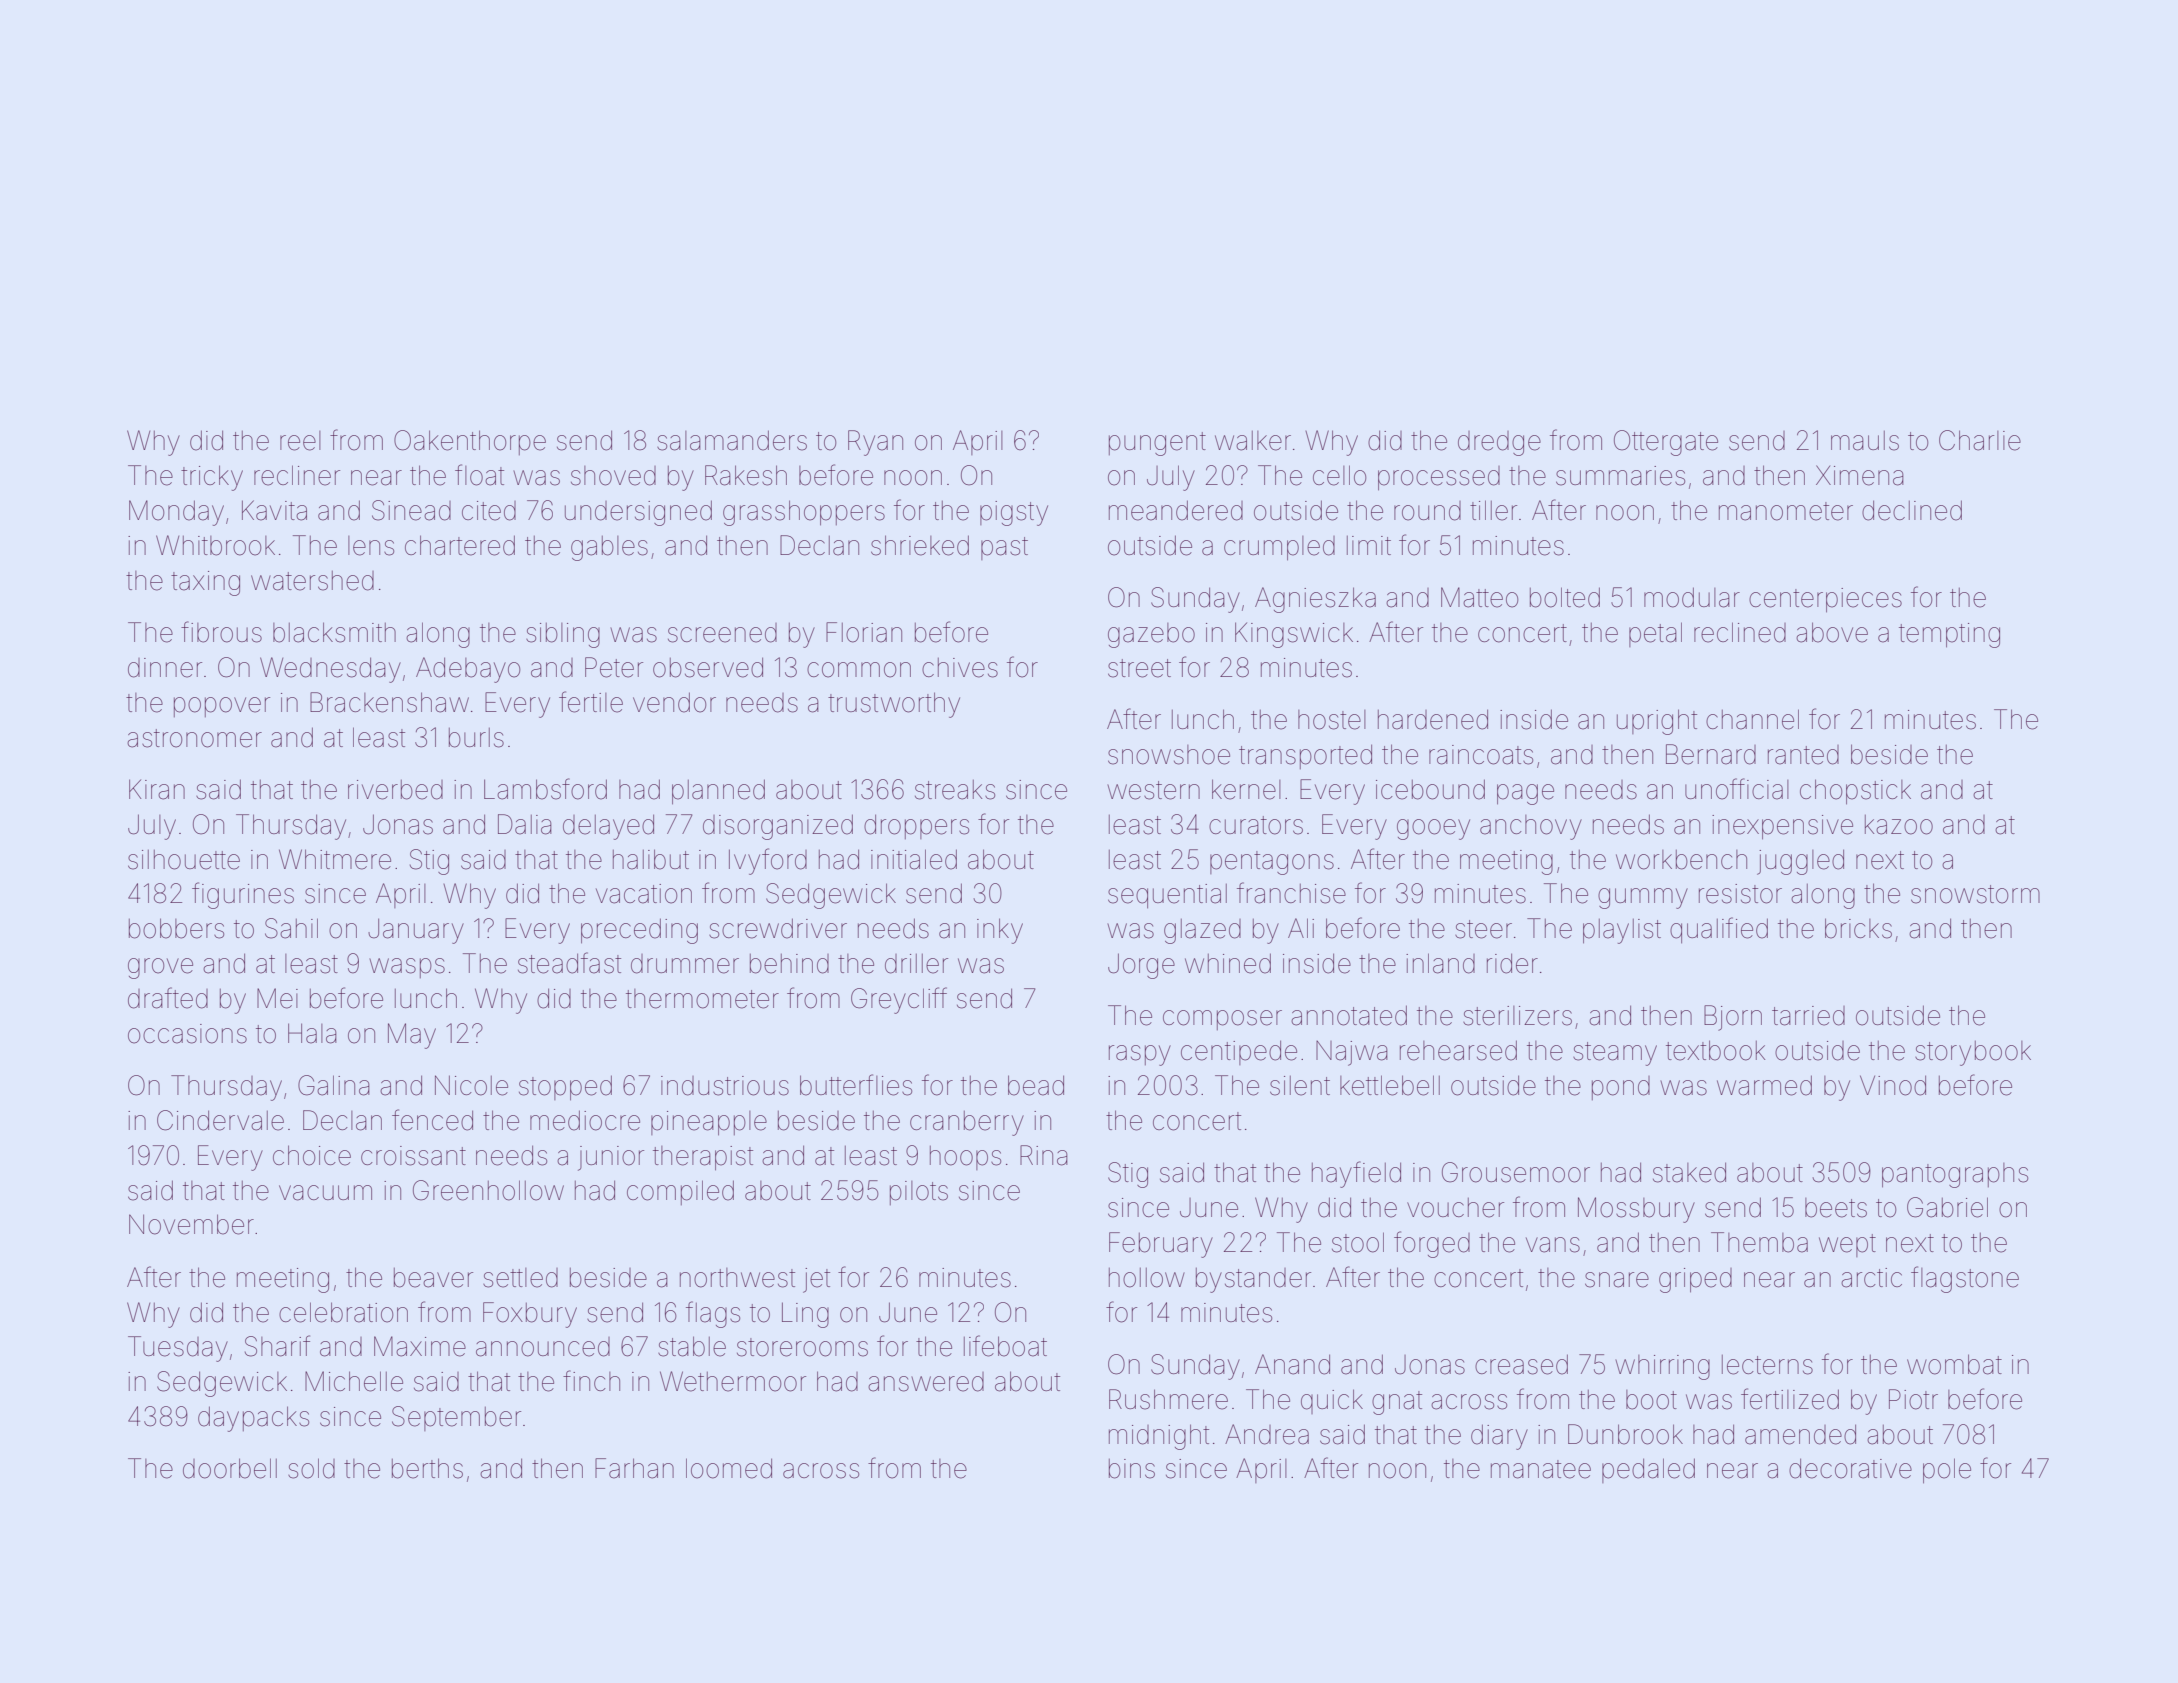  I want to click on tricky, so click(212, 478).
